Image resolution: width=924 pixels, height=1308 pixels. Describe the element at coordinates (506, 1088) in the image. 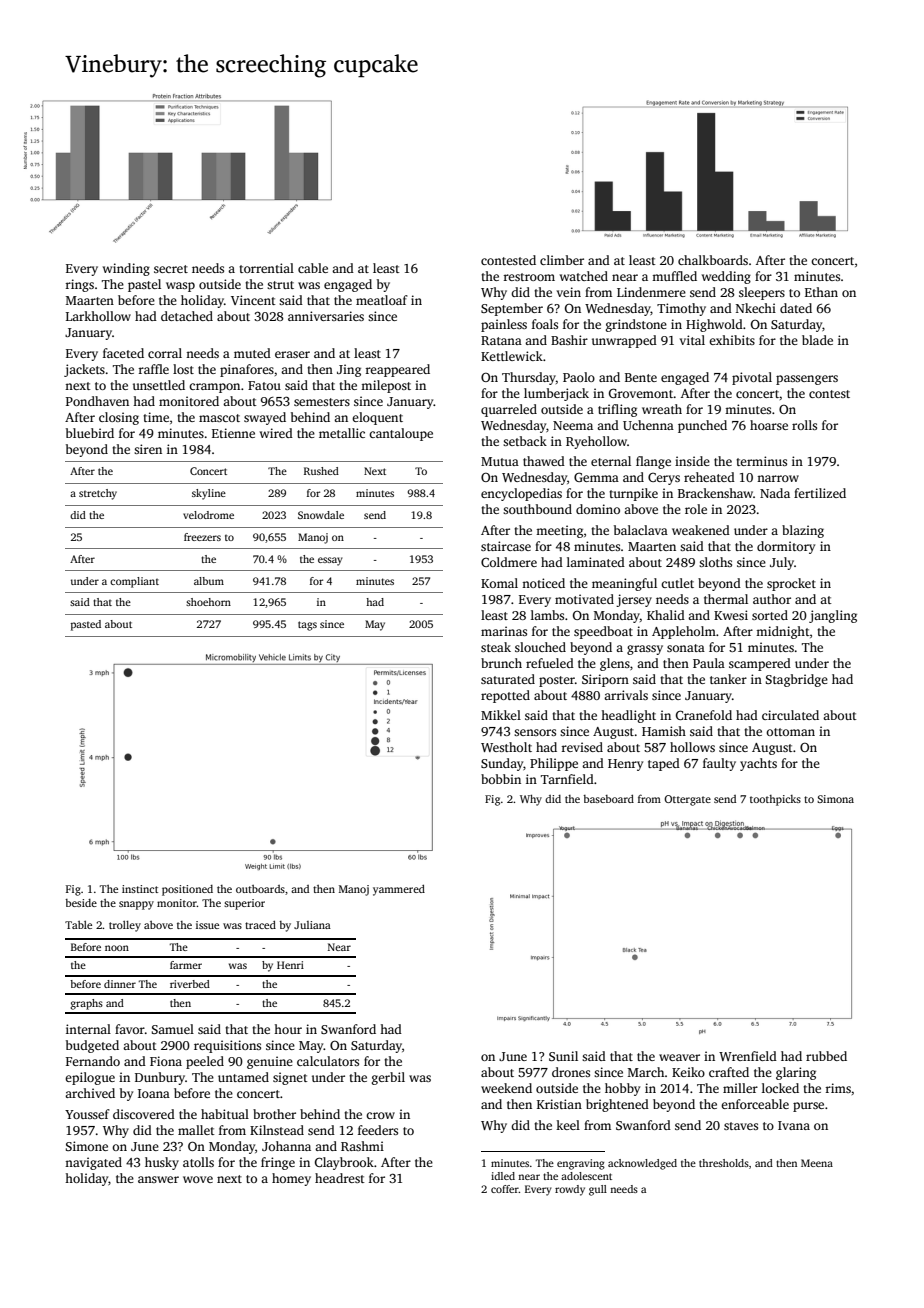

I see `weekend` at that location.
